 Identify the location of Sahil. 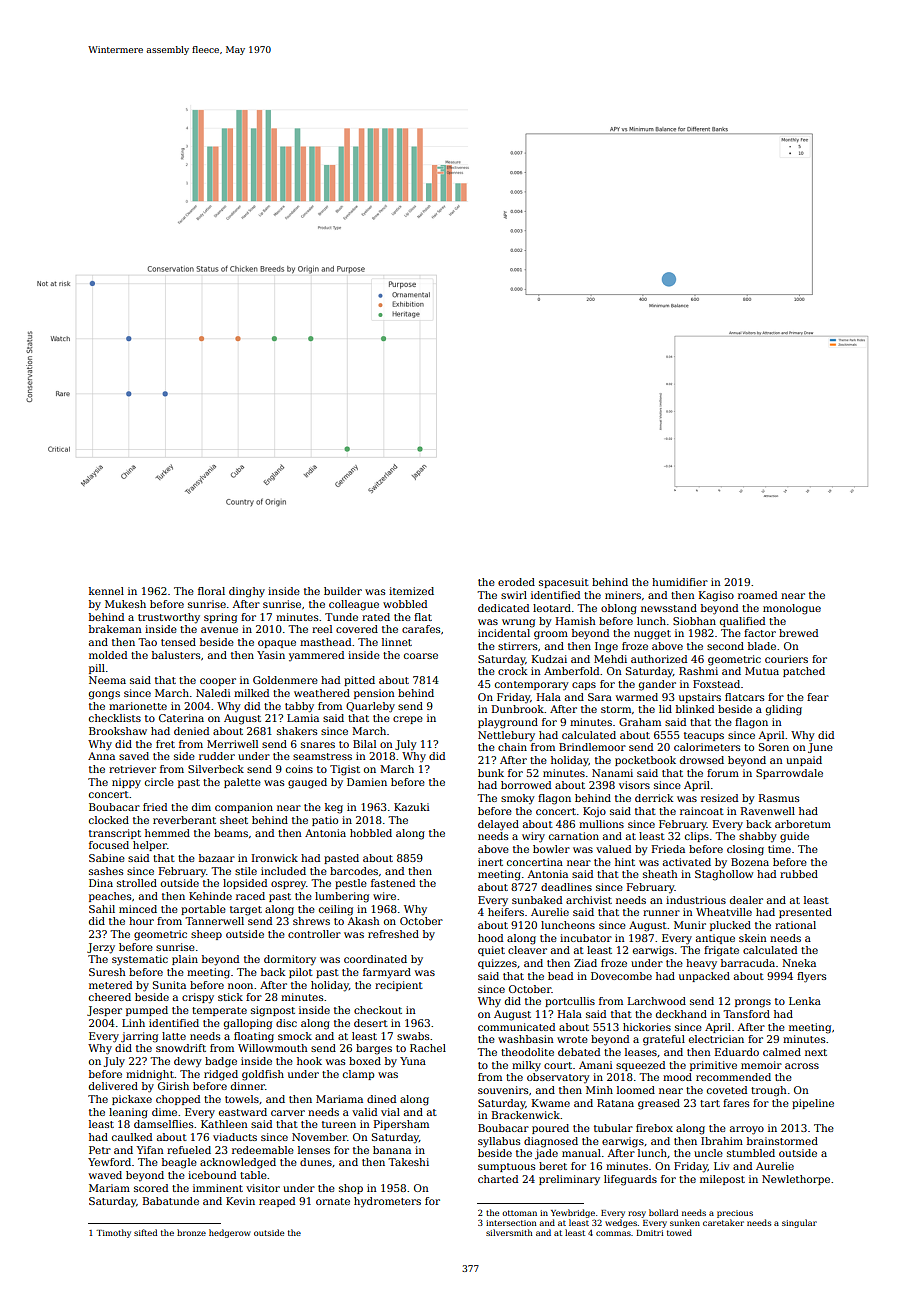
(102, 909).
